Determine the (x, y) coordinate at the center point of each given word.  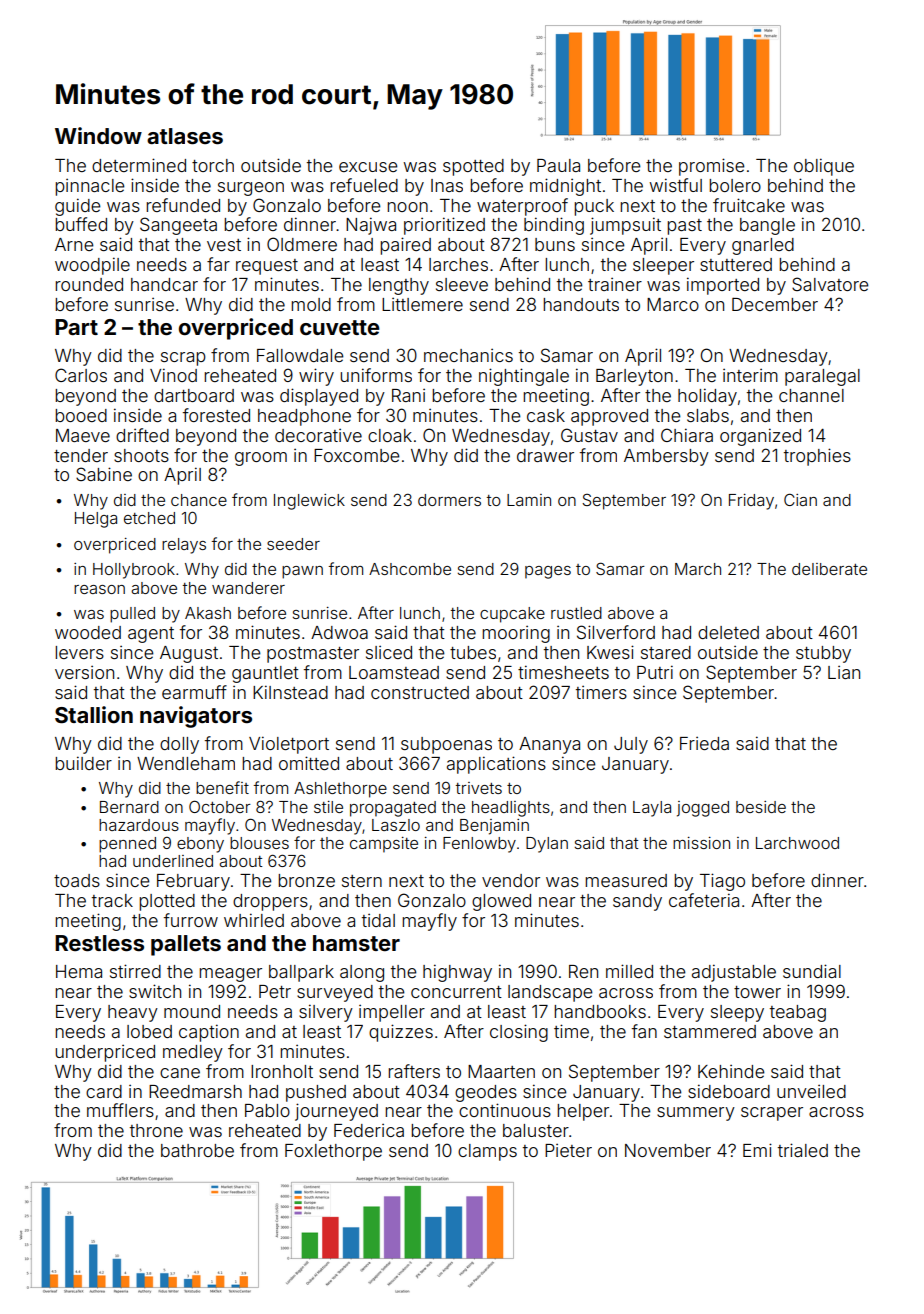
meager (230, 975)
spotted (473, 167)
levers (79, 652)
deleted (728, 632)
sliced (389, 652)
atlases (185, 136)
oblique (824, 167)
